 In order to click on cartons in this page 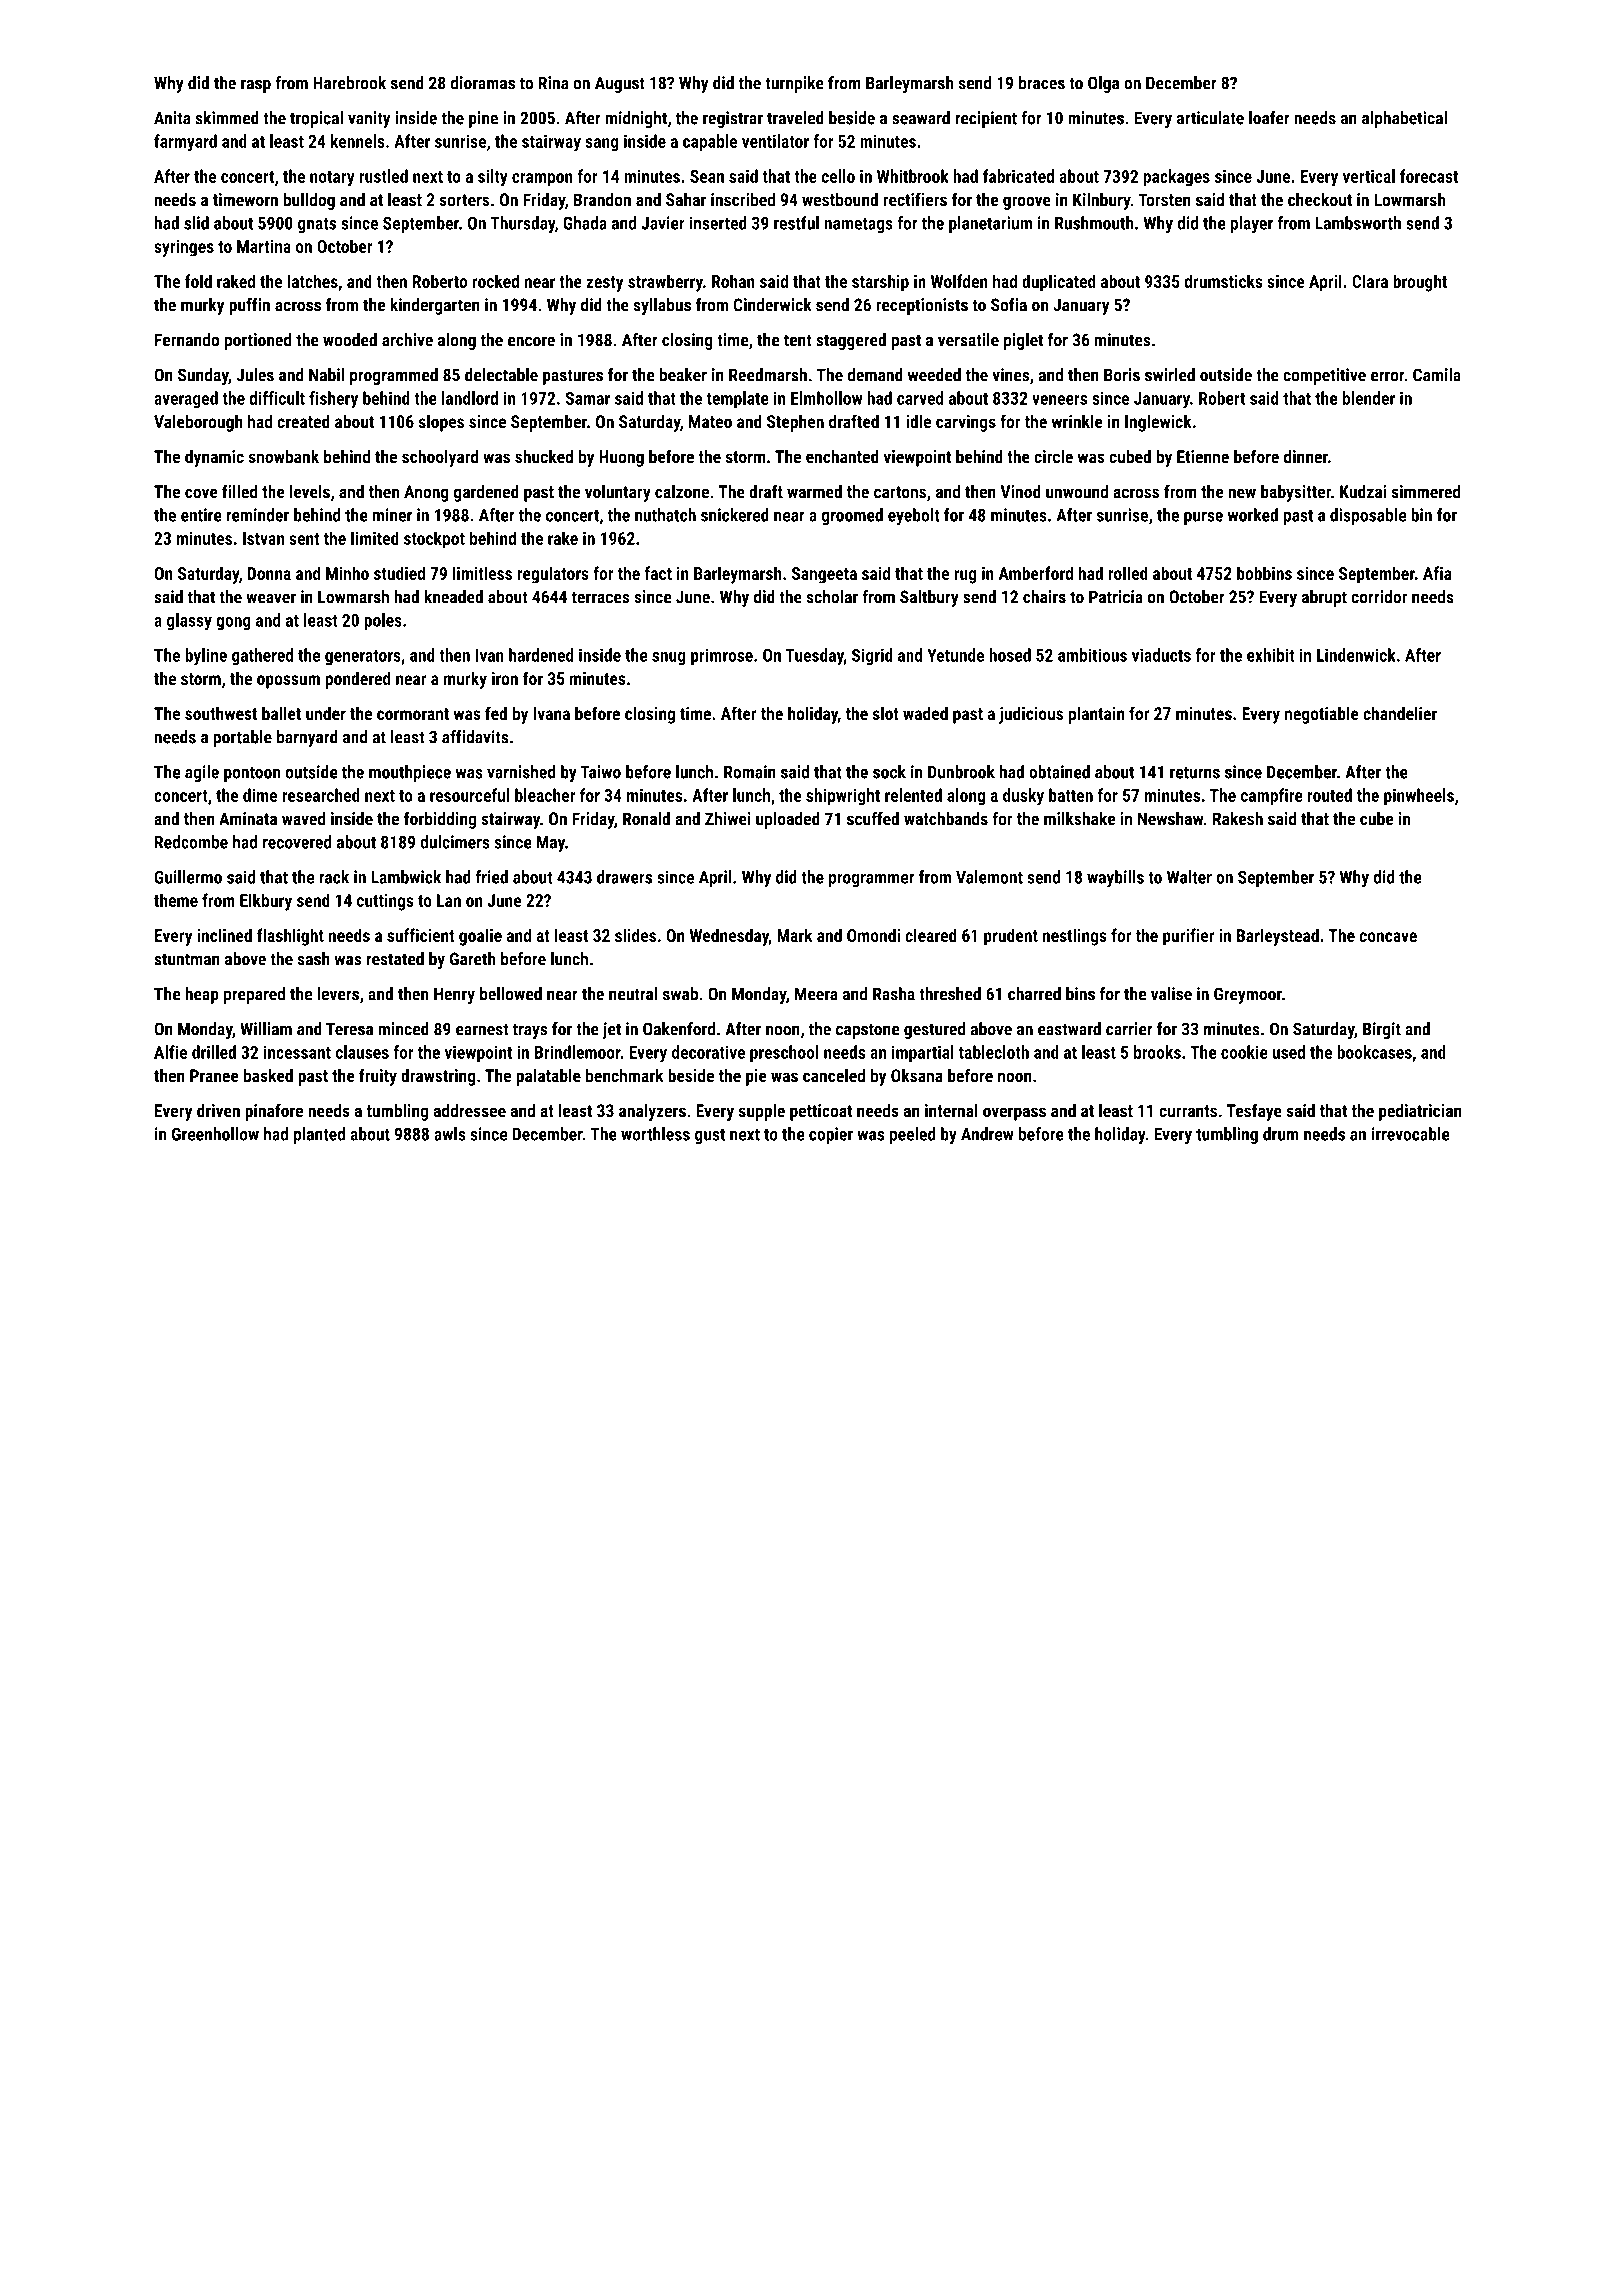, I will do `click(900, 492)`.
